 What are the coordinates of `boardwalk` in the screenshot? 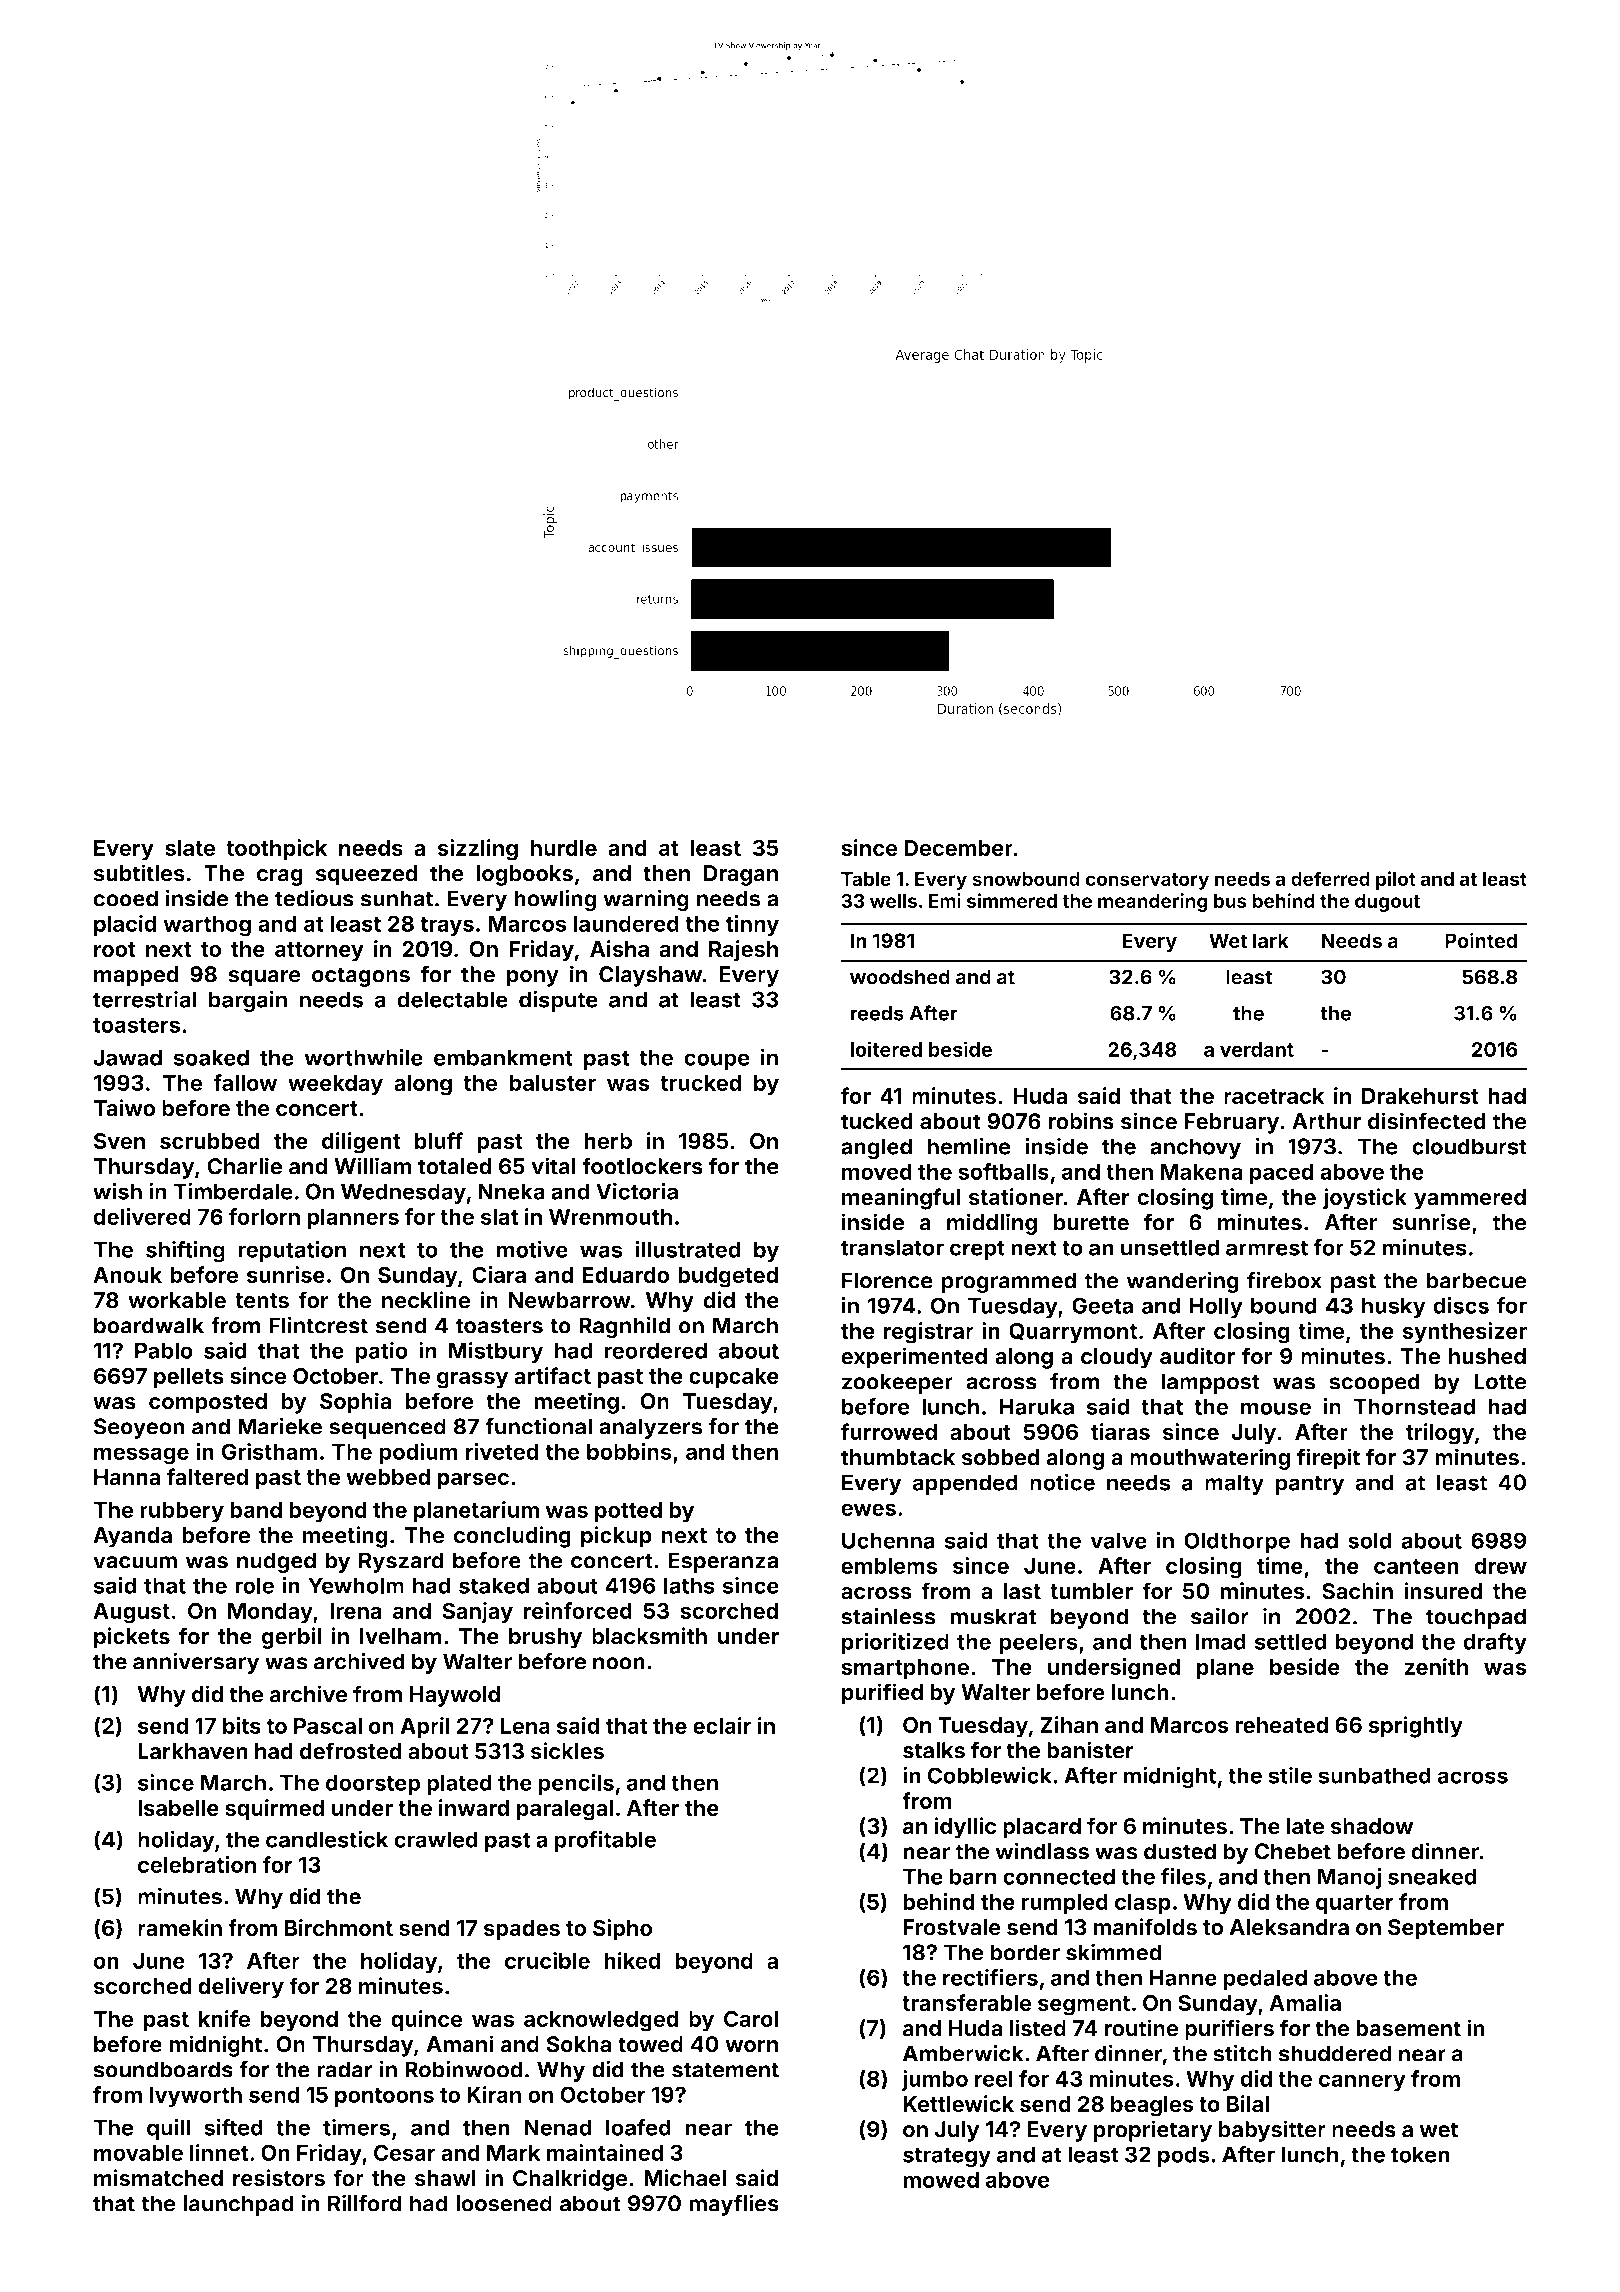 It's located at (149, 1325).
